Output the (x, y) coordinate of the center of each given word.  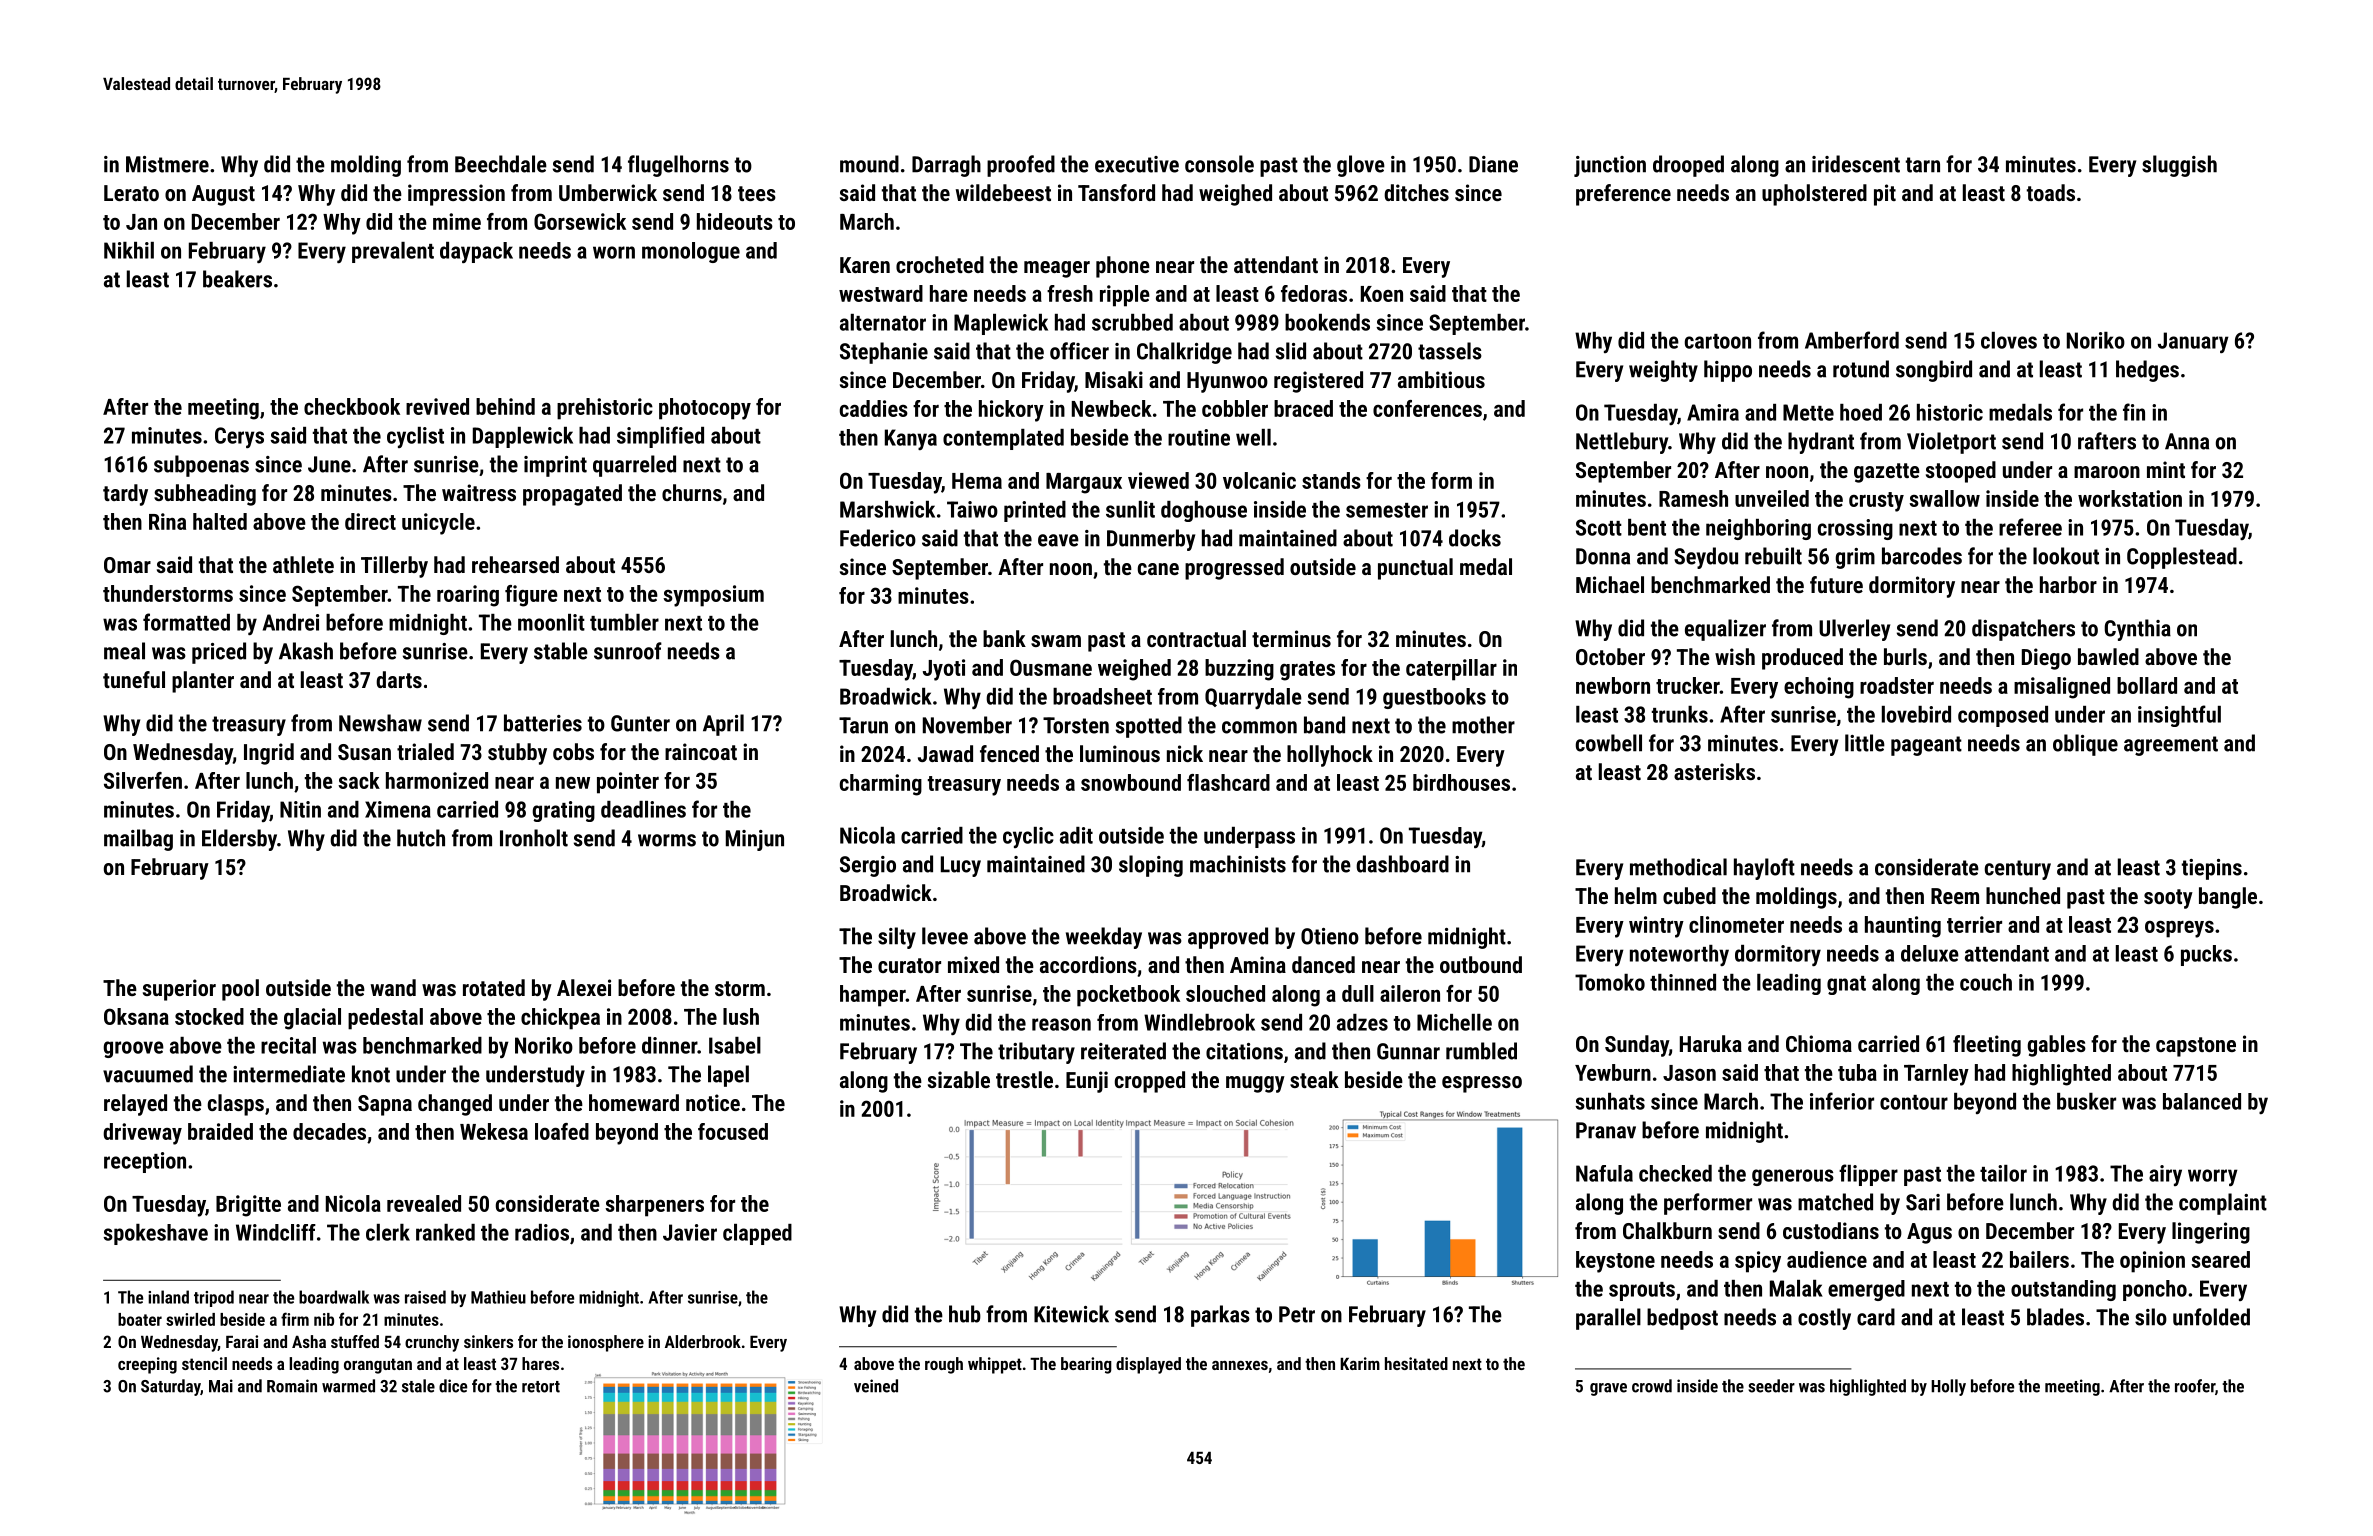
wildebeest (1003, 192)
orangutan (378, 1366)
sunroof (628, 651)
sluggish (2179, 166)
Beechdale (501, 164)
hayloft (1764, 869)
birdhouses (1461, 782)
